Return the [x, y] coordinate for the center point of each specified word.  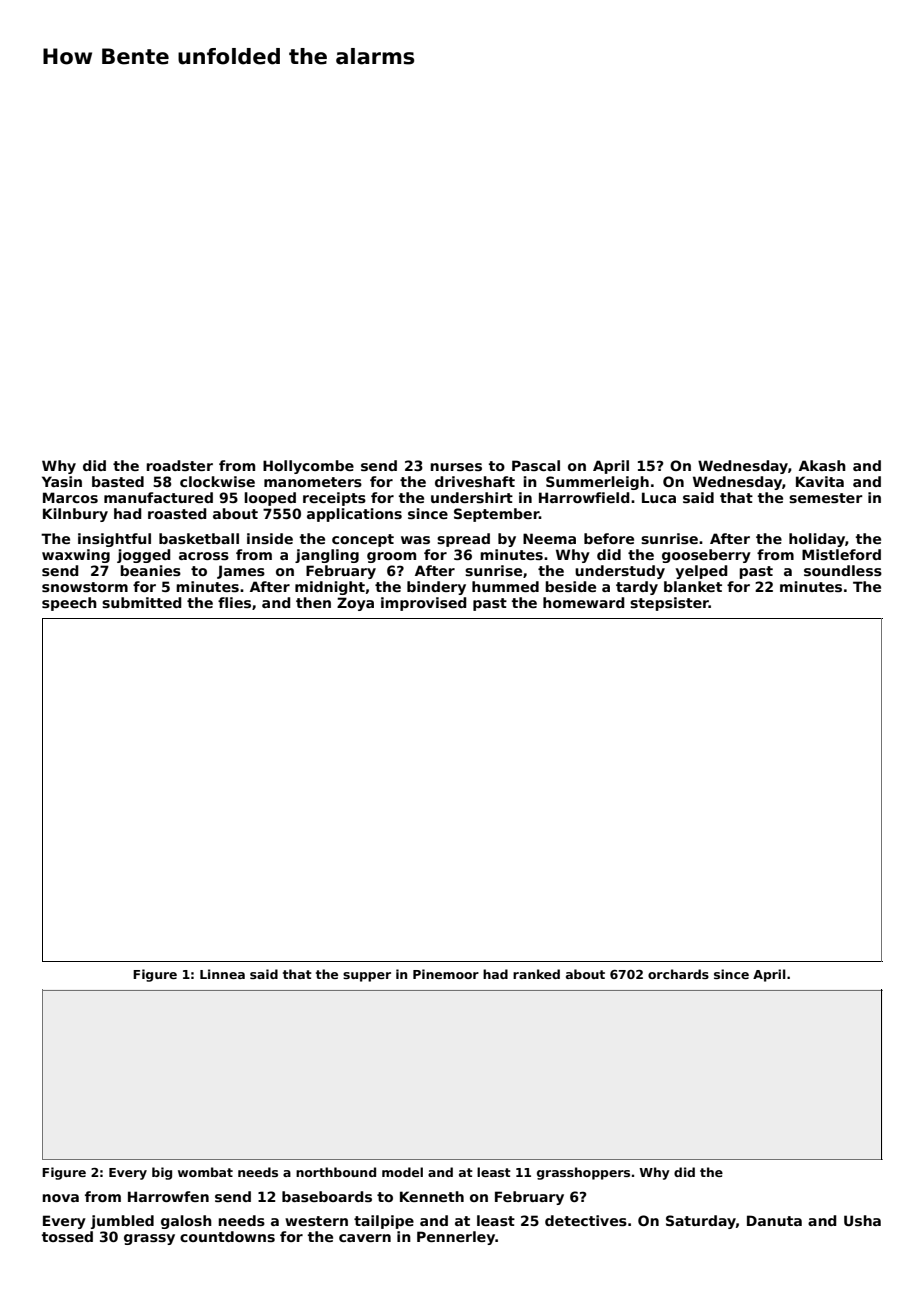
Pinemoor [446, 974]
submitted [142, 602]
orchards [678, 974]
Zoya [355, 604]
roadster [179, 465]
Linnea [222, 974]
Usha [862, 1220]
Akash [822, 465]
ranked [536, 974]
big [162, 1173]
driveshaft [475, 481]
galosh [186, 1222]
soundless [843, 570]
